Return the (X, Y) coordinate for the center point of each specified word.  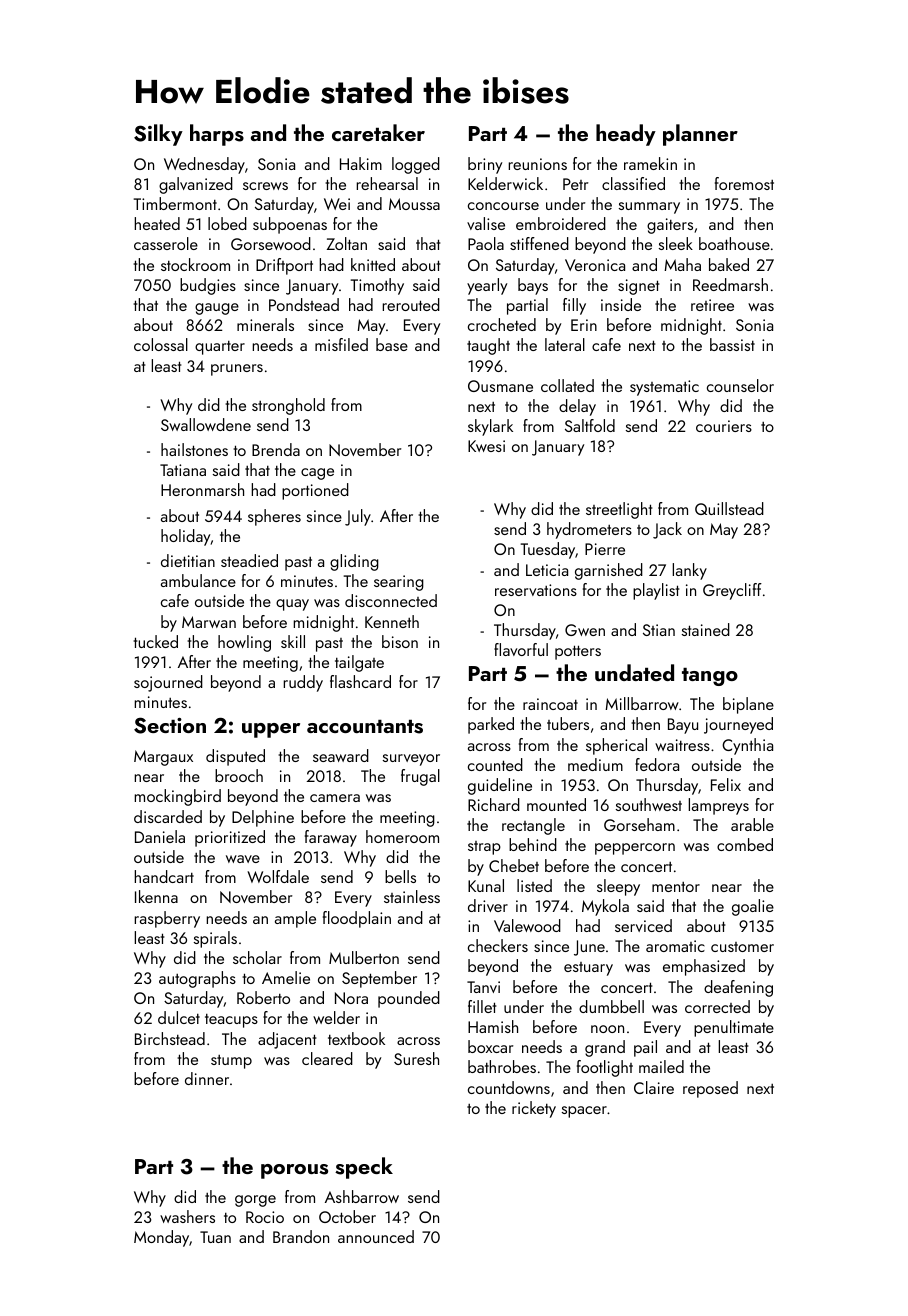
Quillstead (729, 508)
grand (605, 1048)
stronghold (288, 406)
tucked (155, 641)
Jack (667, 530)
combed (745, 844)
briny (485, 165)
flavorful (521, 649)
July (358, 517)
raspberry (167, 919)
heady (626, 135)
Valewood (527, 925)
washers (187, 1216)
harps (217, 135)
